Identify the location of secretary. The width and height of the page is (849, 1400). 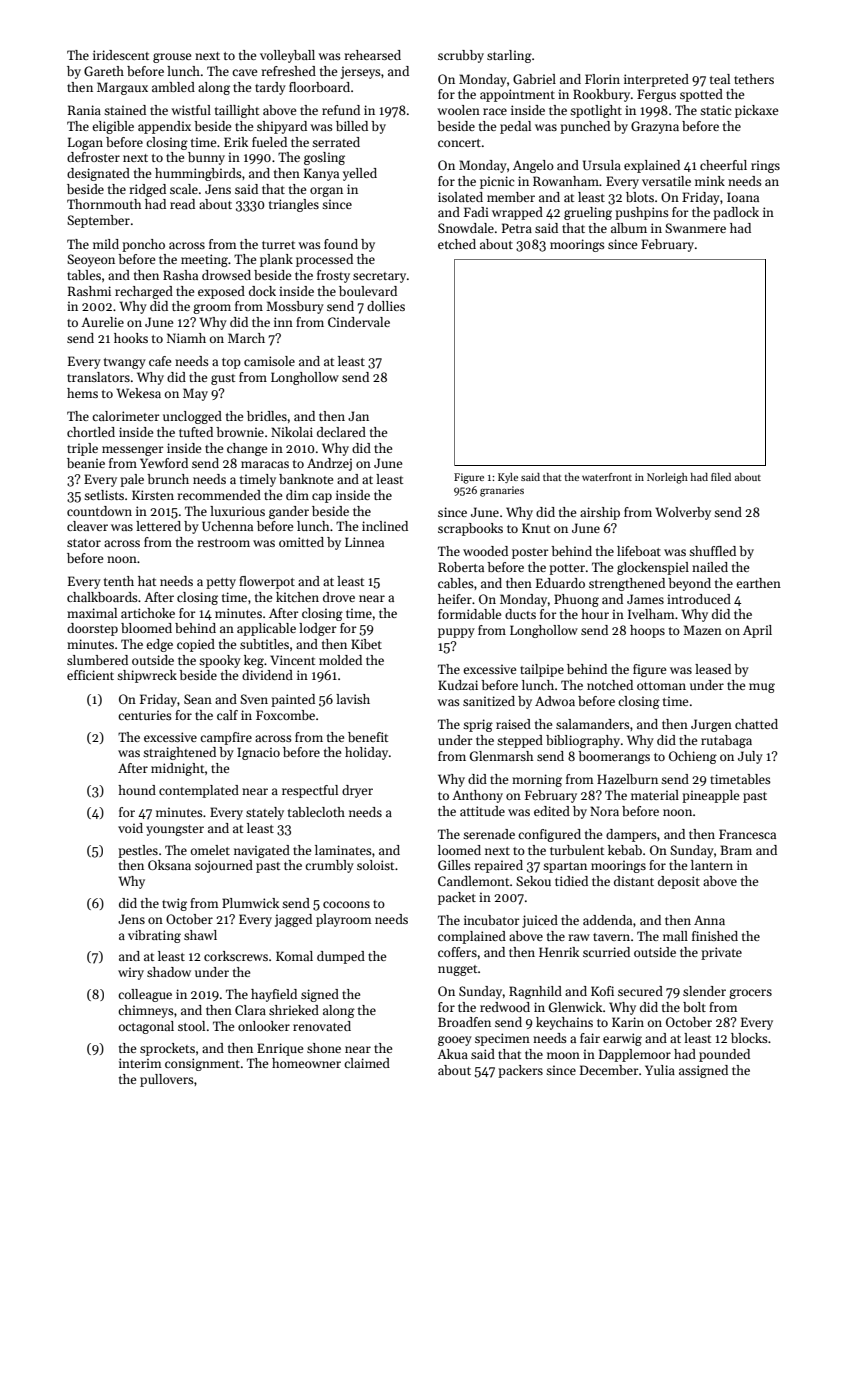
(379, 277).
